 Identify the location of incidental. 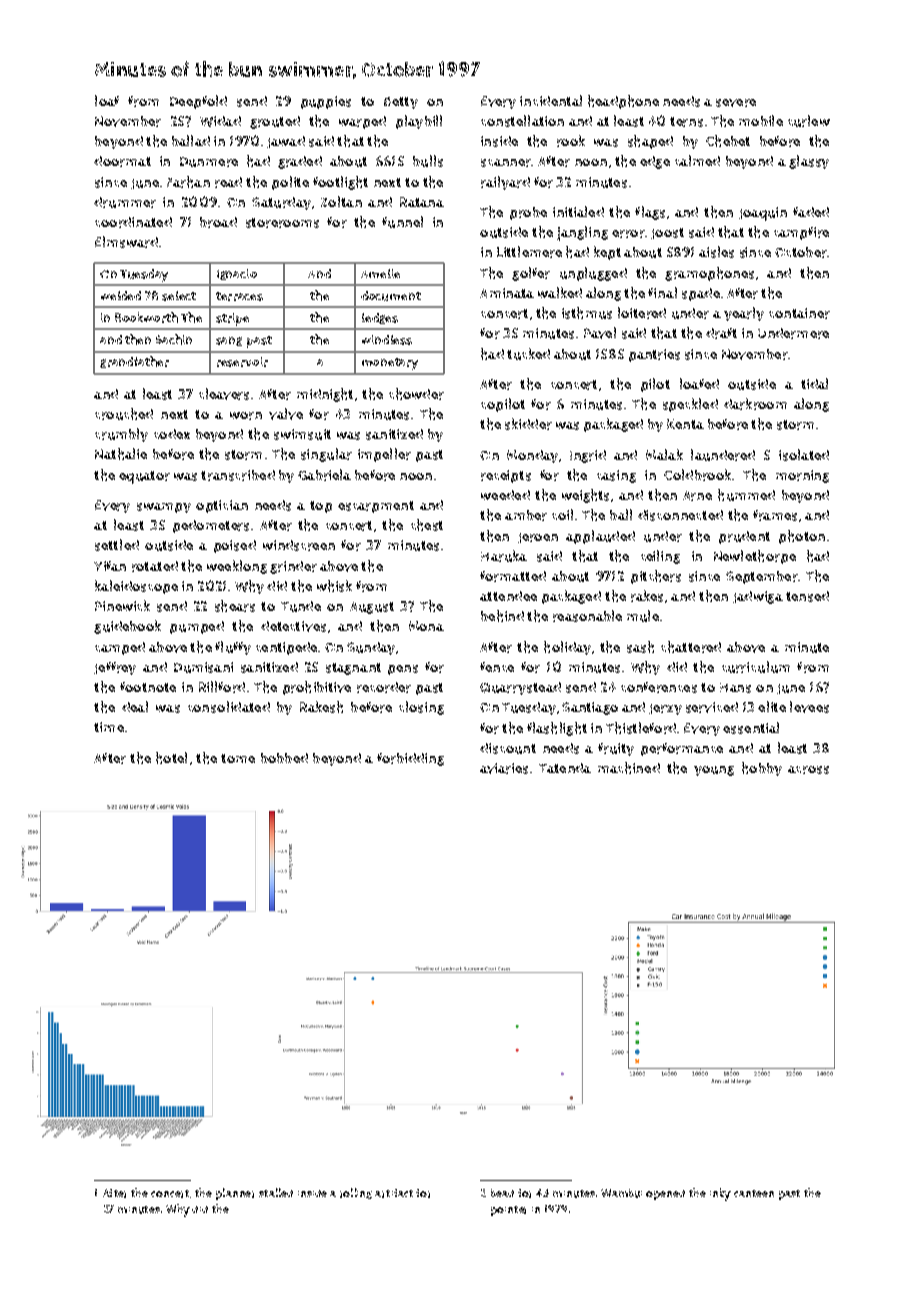
(551, 100).
